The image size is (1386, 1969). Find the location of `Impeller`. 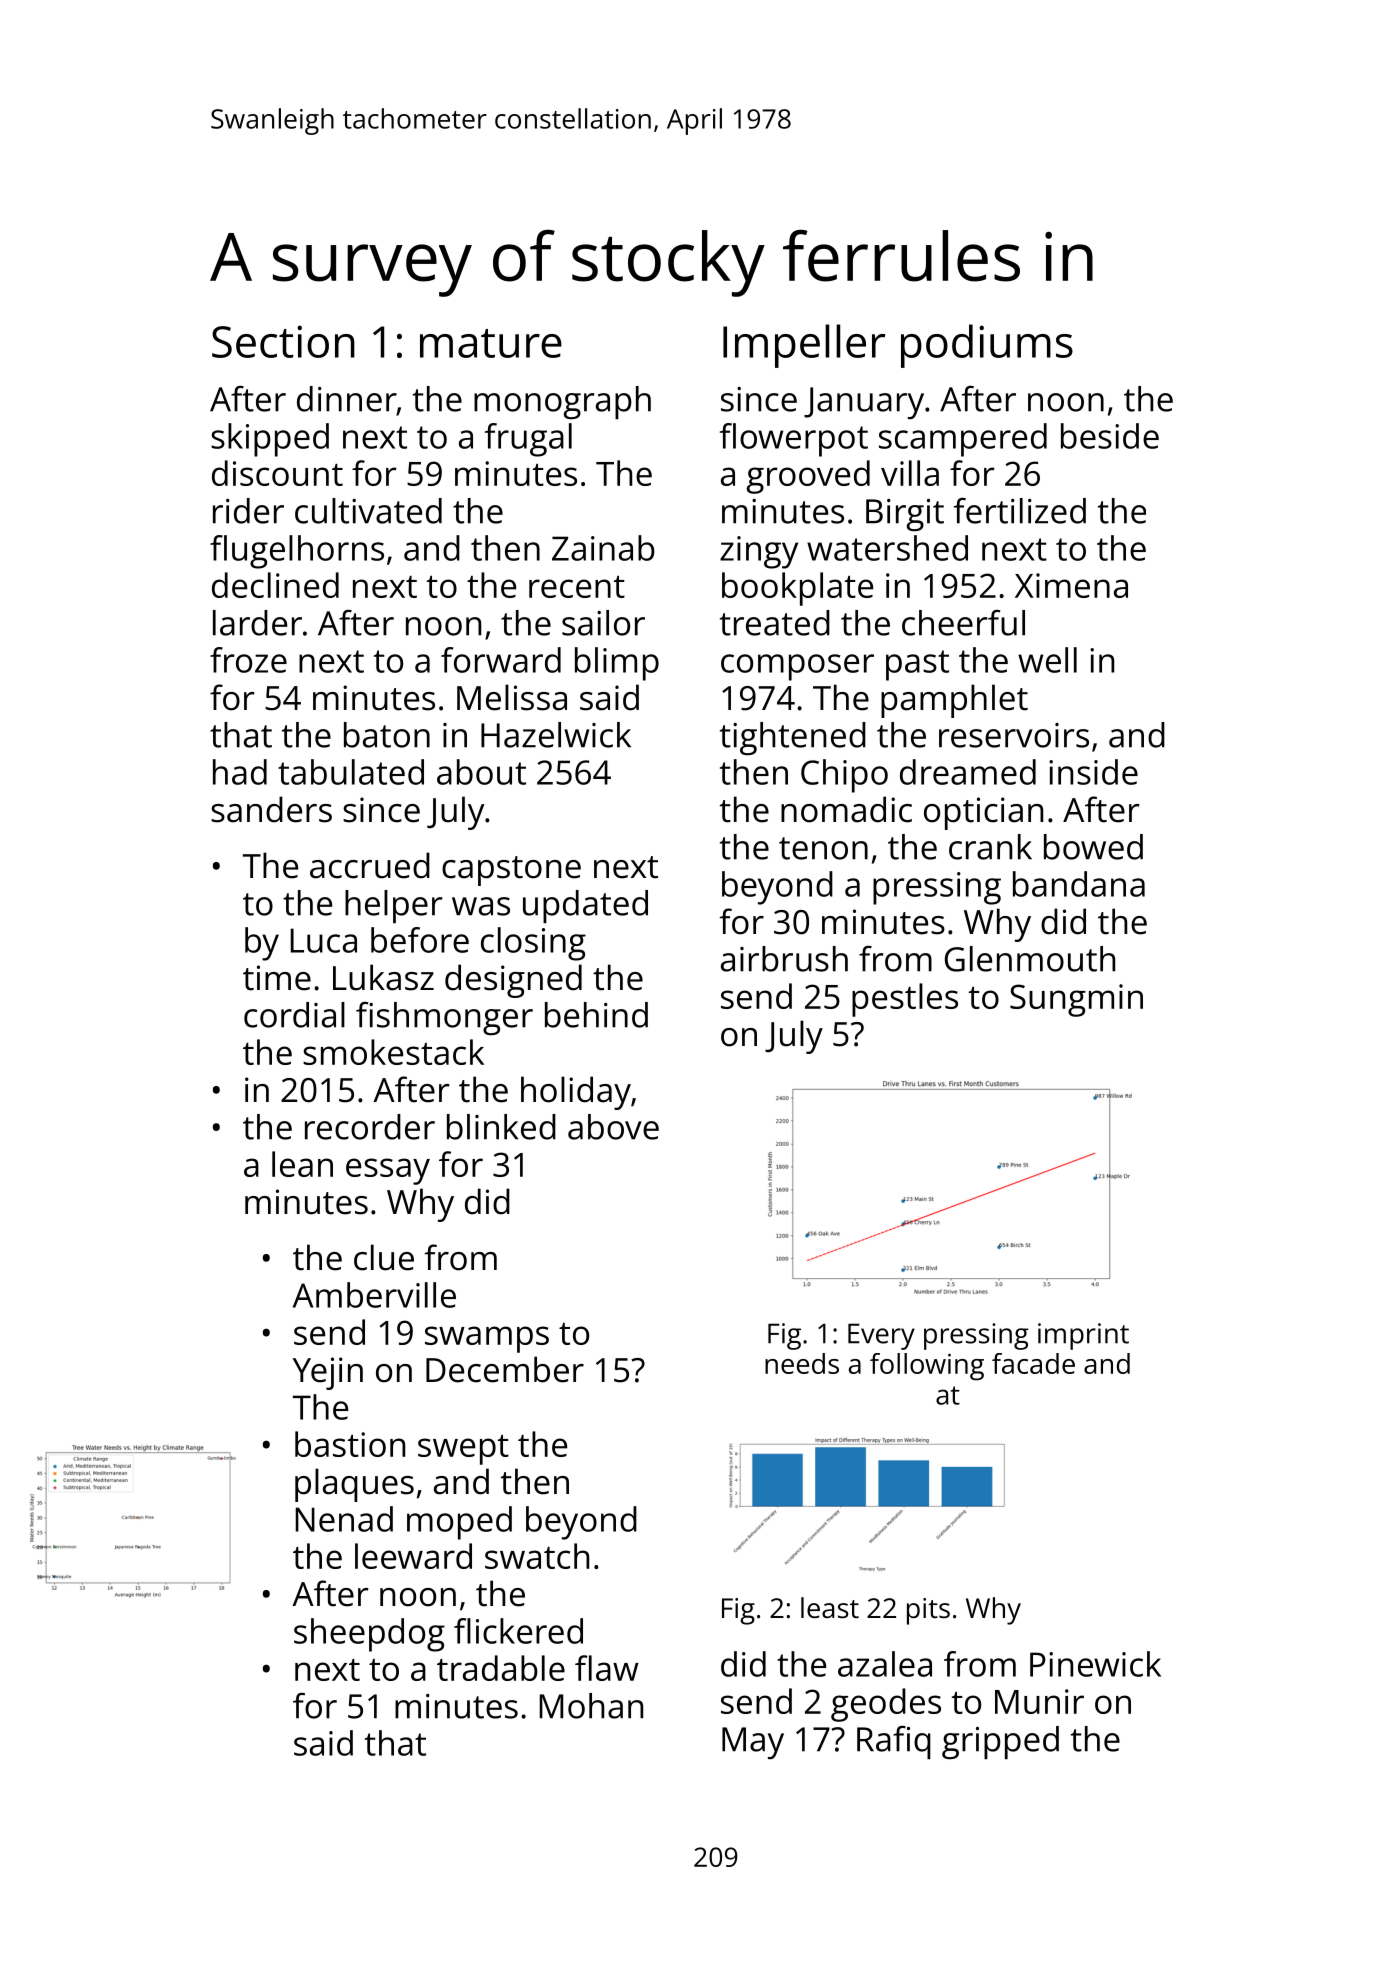

Impeller is located at coordinates (804, 346).
